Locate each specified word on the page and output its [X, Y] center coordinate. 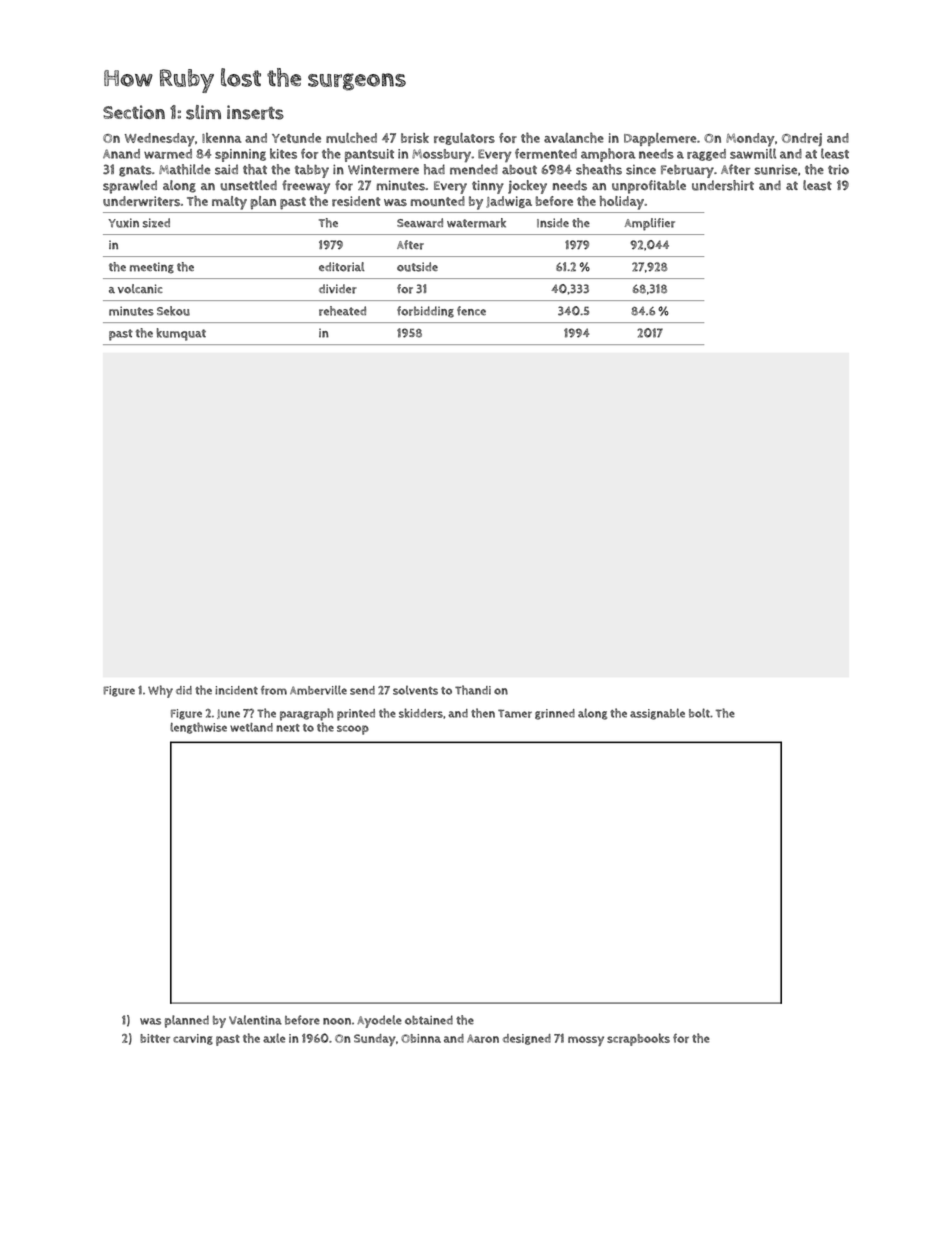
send [362, 690]
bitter [155, 1038]
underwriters [141, 201]
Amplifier [650, 224]
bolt [699, 713]
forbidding [425, 312]
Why [160, 691]
